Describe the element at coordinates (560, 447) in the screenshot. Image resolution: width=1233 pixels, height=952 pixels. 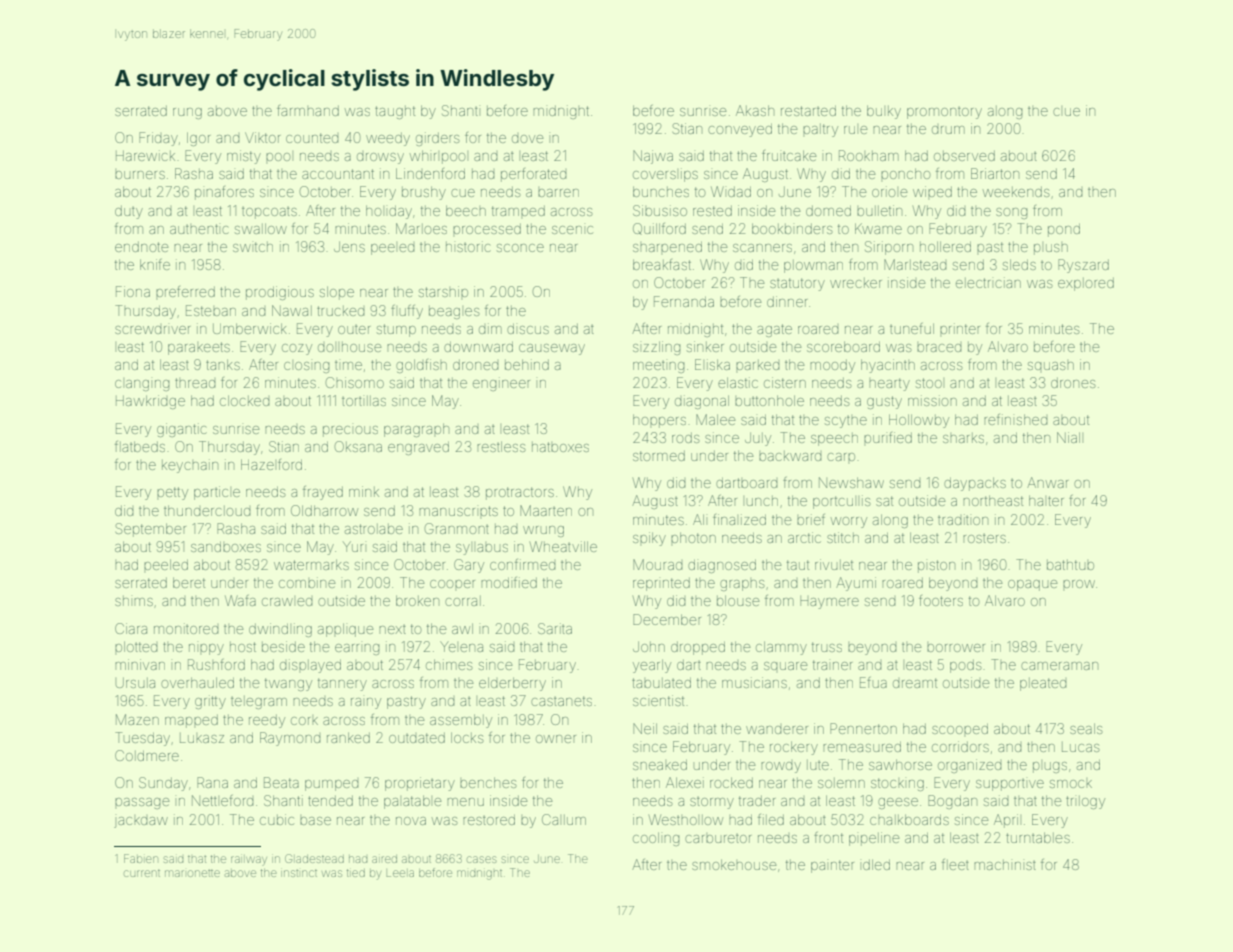
I see `hatboxes` at that location.
